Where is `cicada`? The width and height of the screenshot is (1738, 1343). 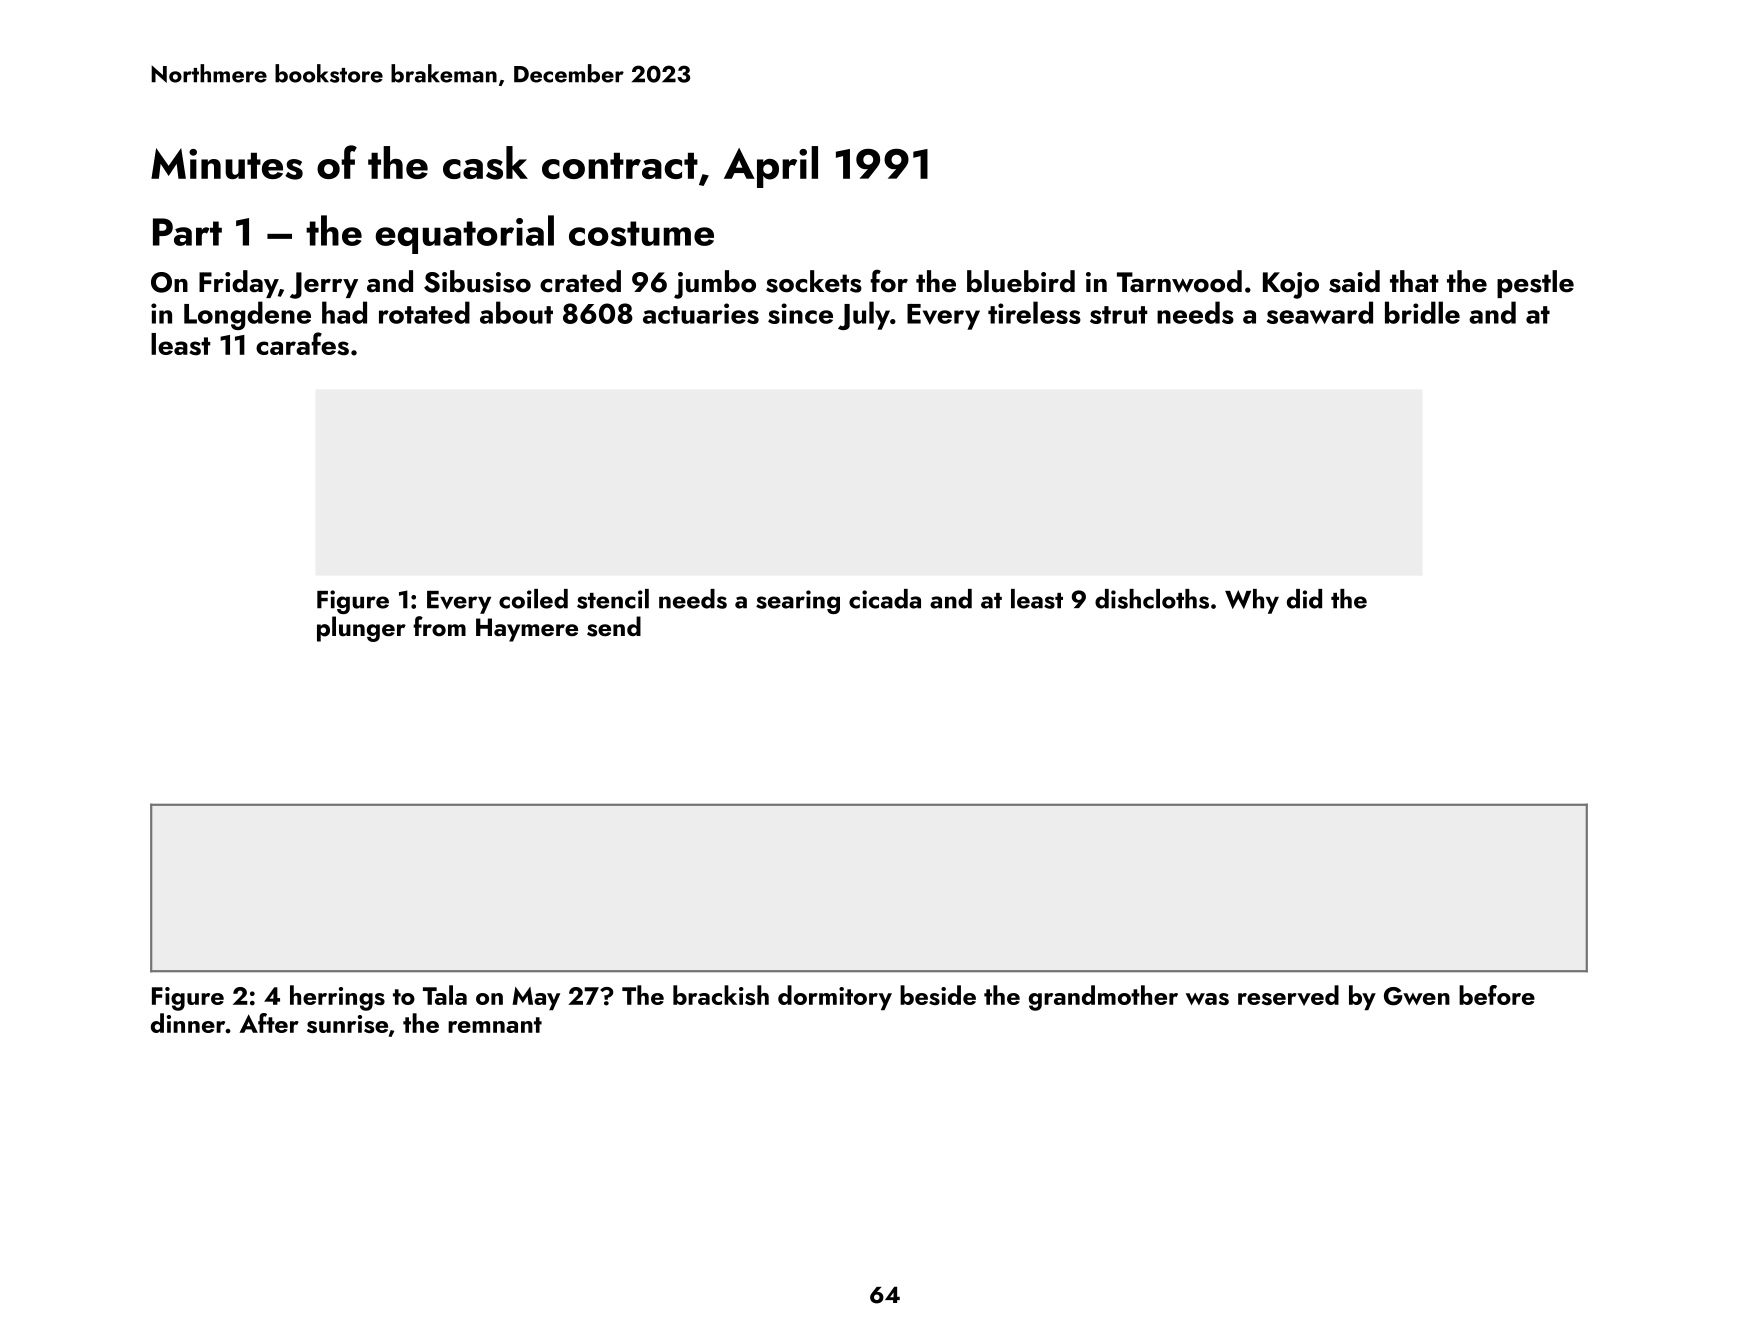 cicada is located at coordinates (885, 599).
